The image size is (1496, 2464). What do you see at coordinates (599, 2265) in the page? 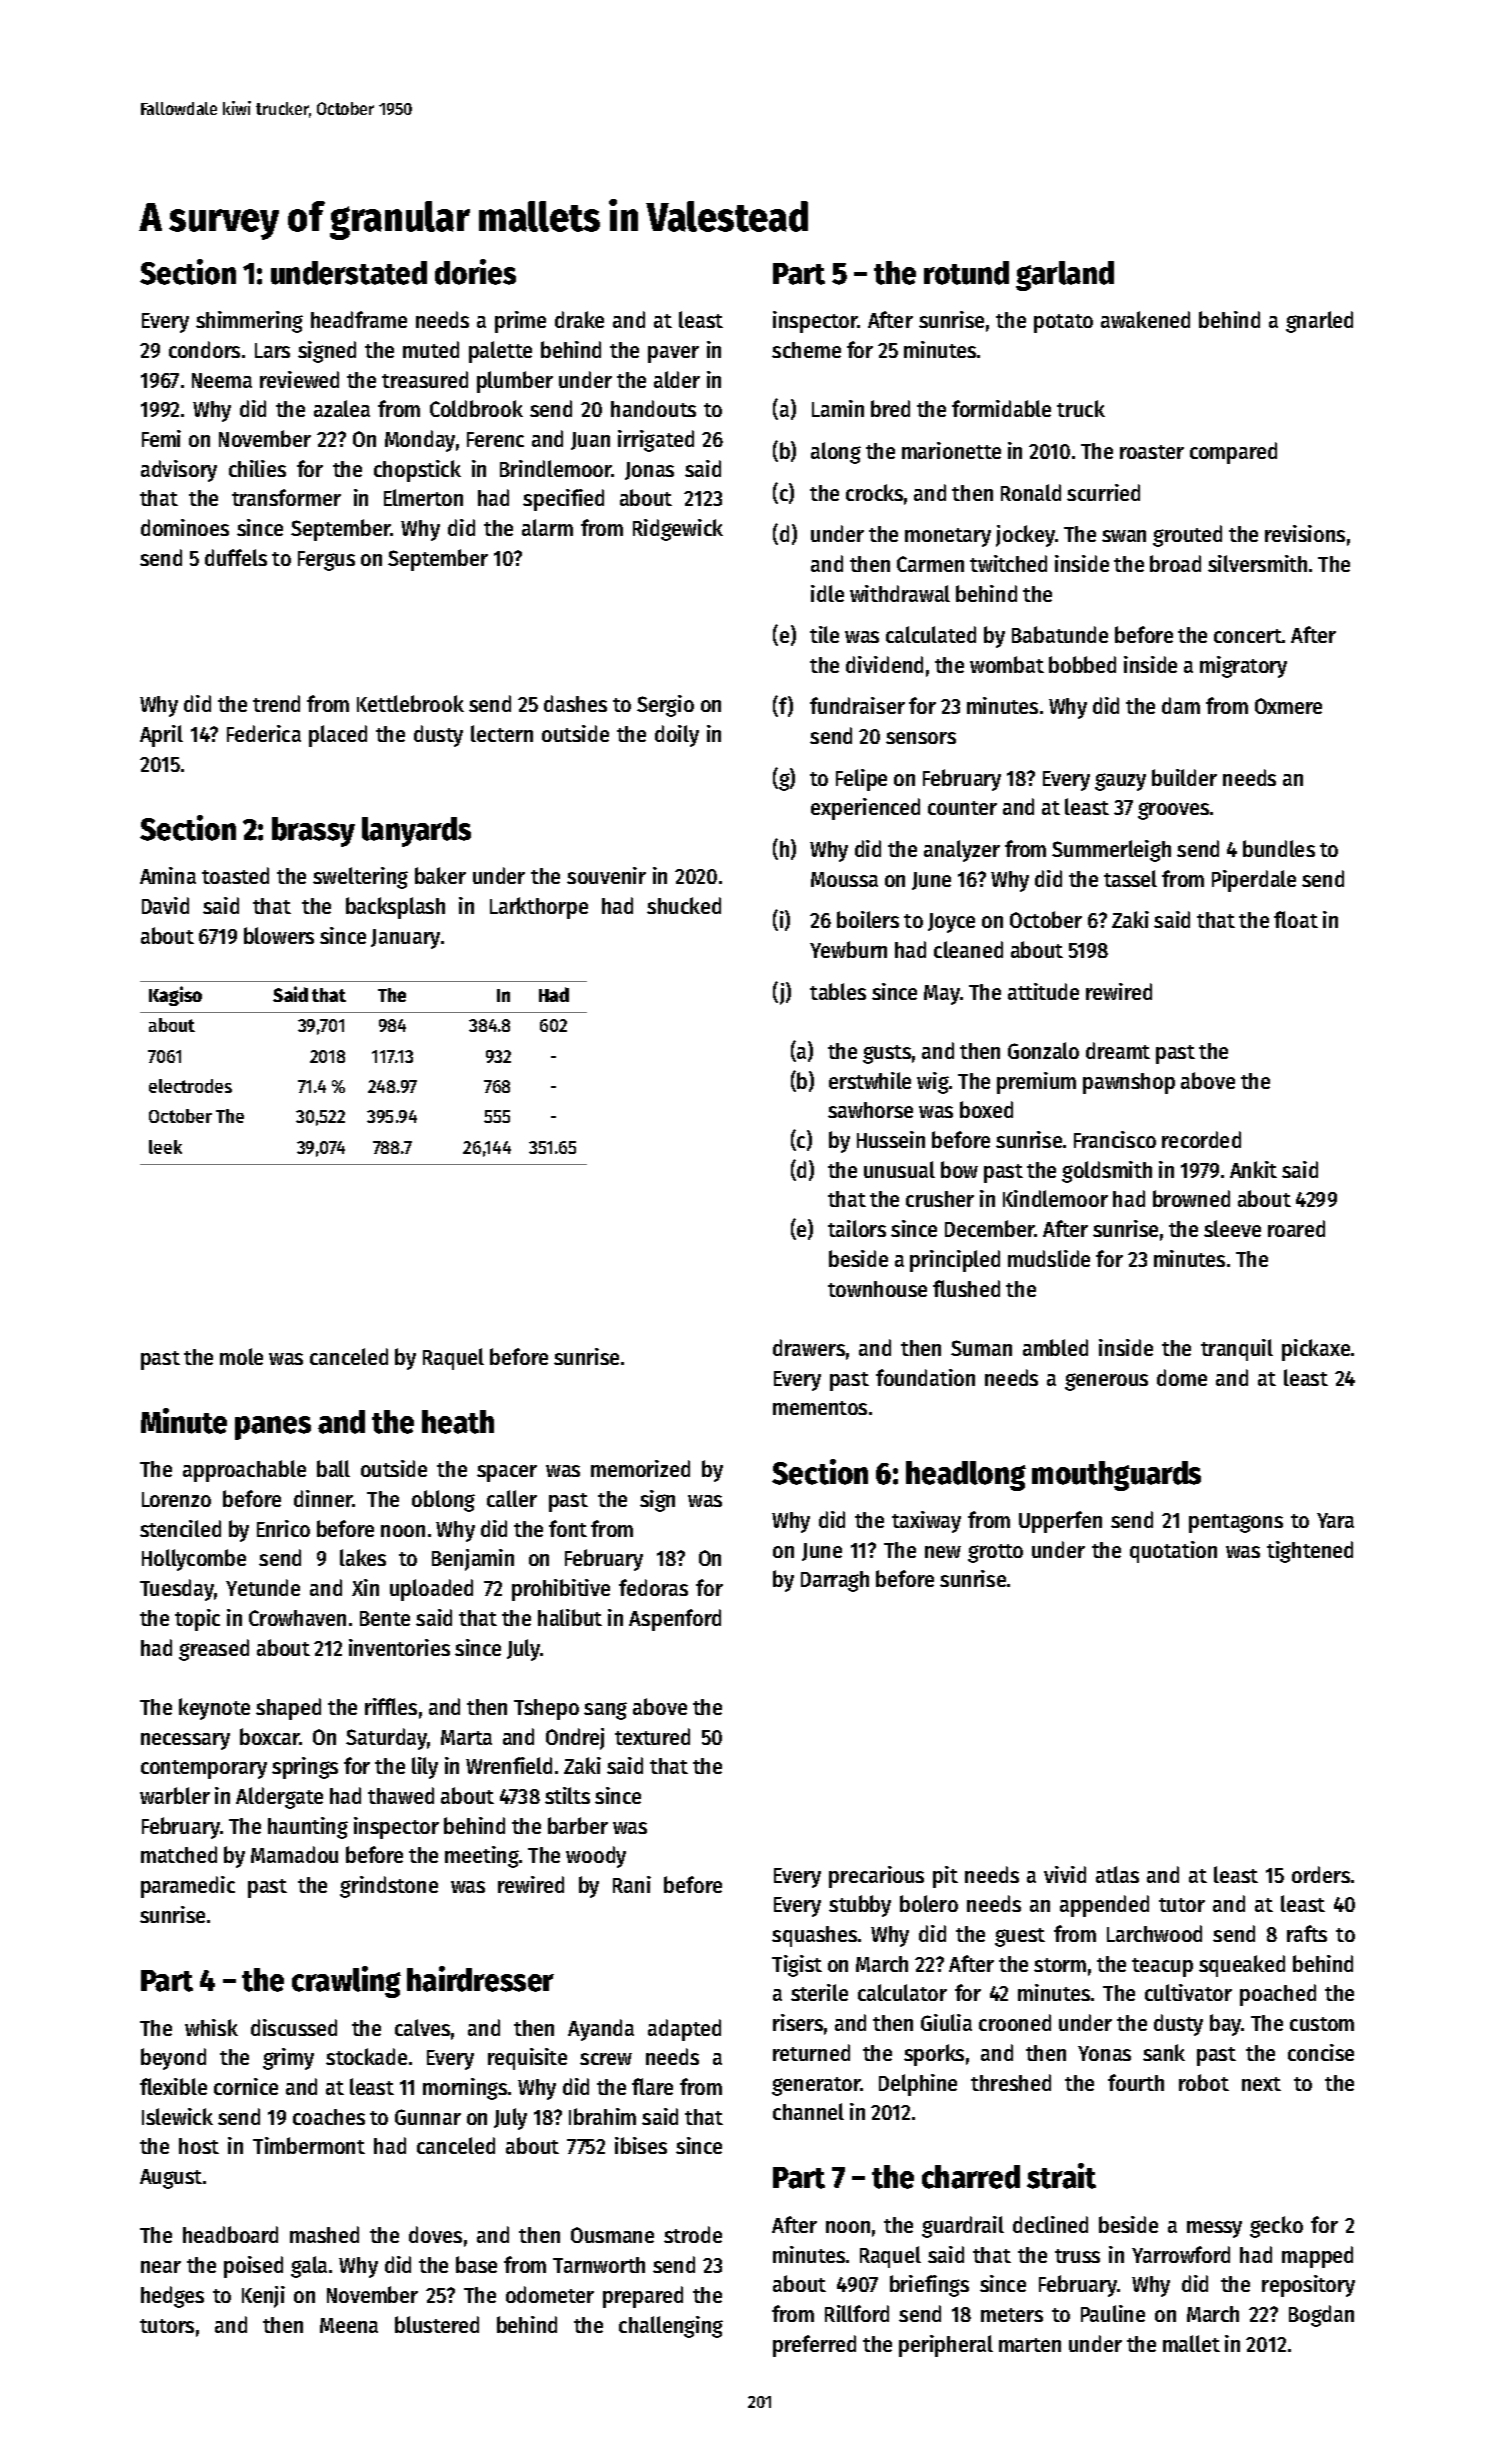
I see `Tarnworth` at bounding box center [599, 2265].
